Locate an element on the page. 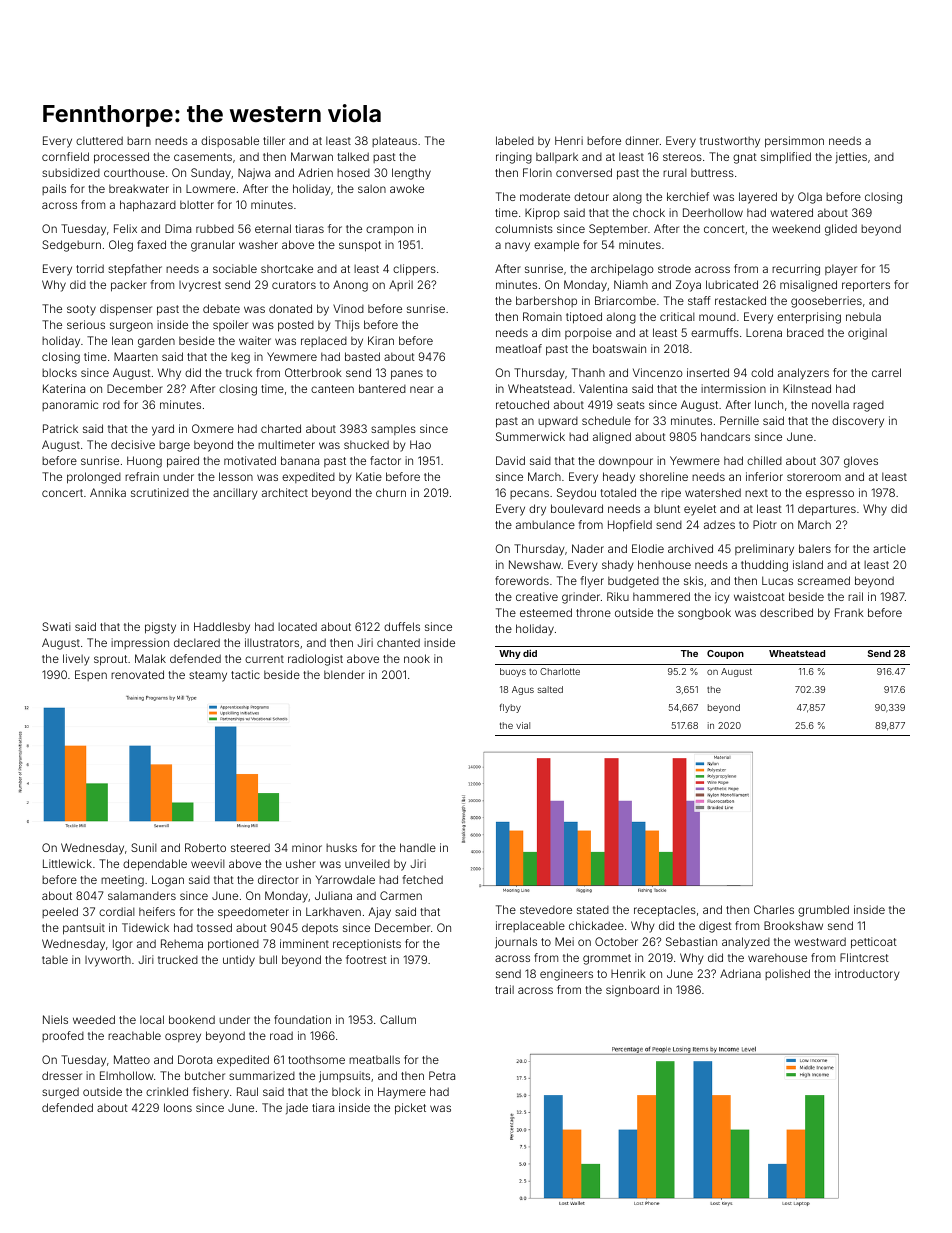 The image size is (952, 1233). Littlewick is located at coordinates (67, 863).
